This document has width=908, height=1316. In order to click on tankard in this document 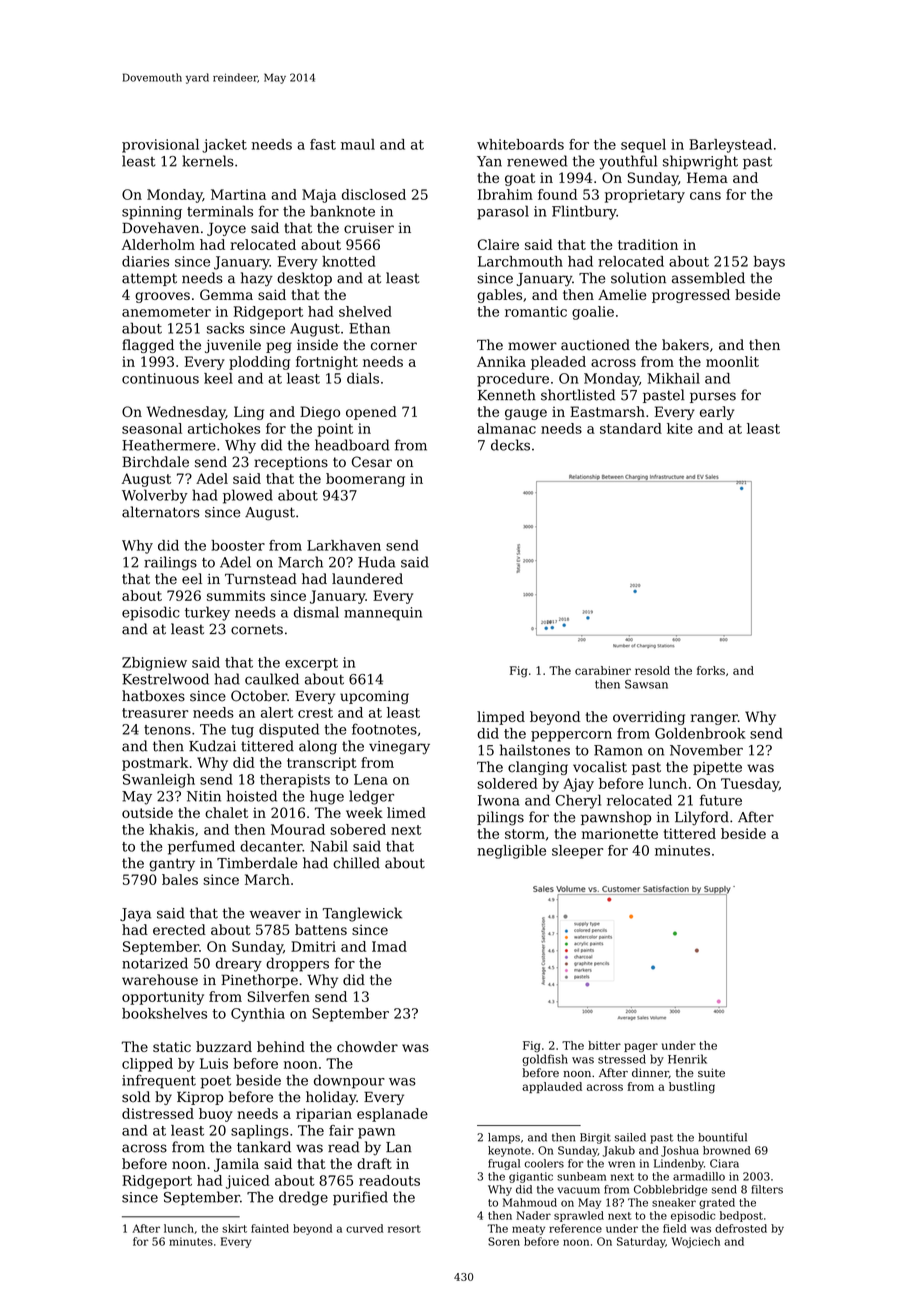, I will do `click(264, 1147)`.
